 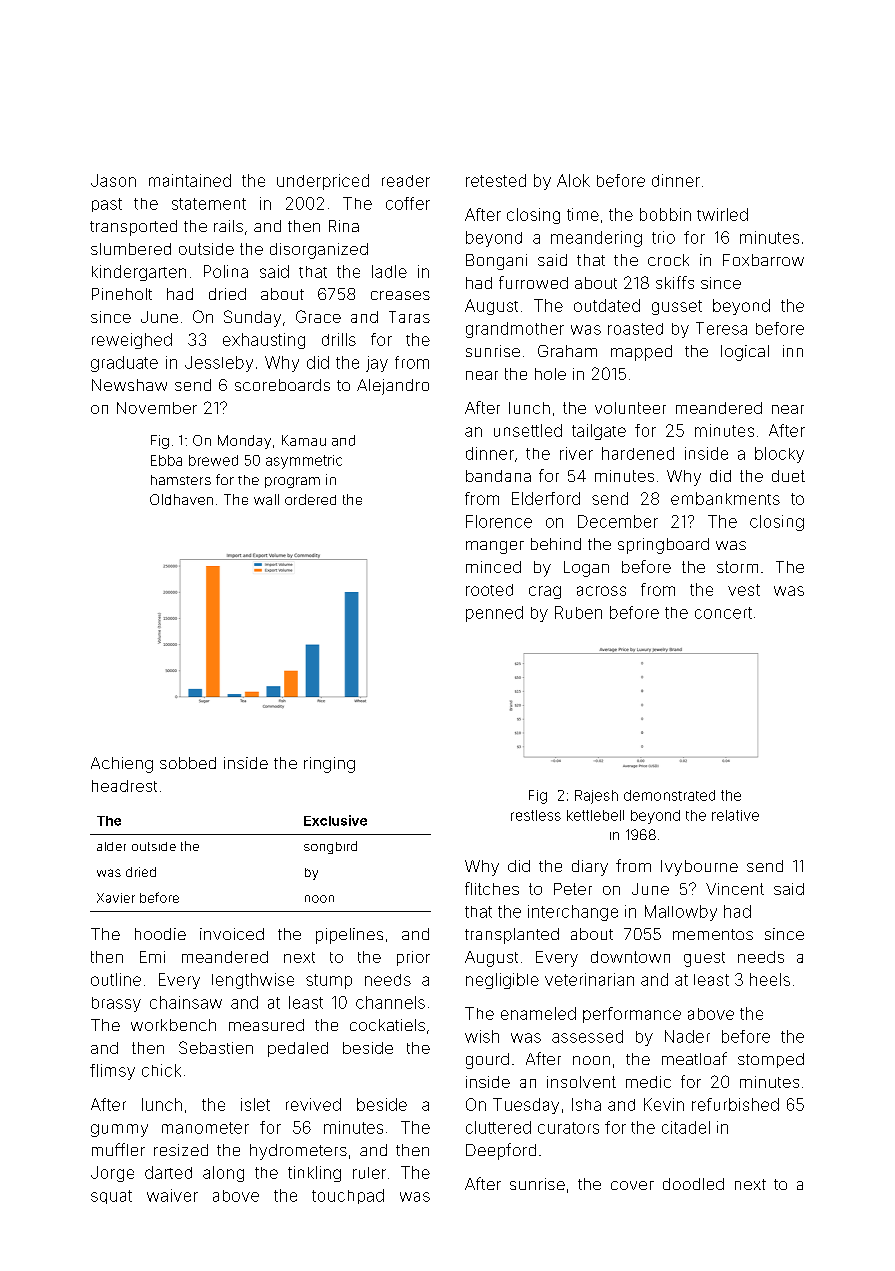 What do you see at coordinates (568, 1128) in the screenshot?
I see `curators` at bounding box center [568, 1128].
